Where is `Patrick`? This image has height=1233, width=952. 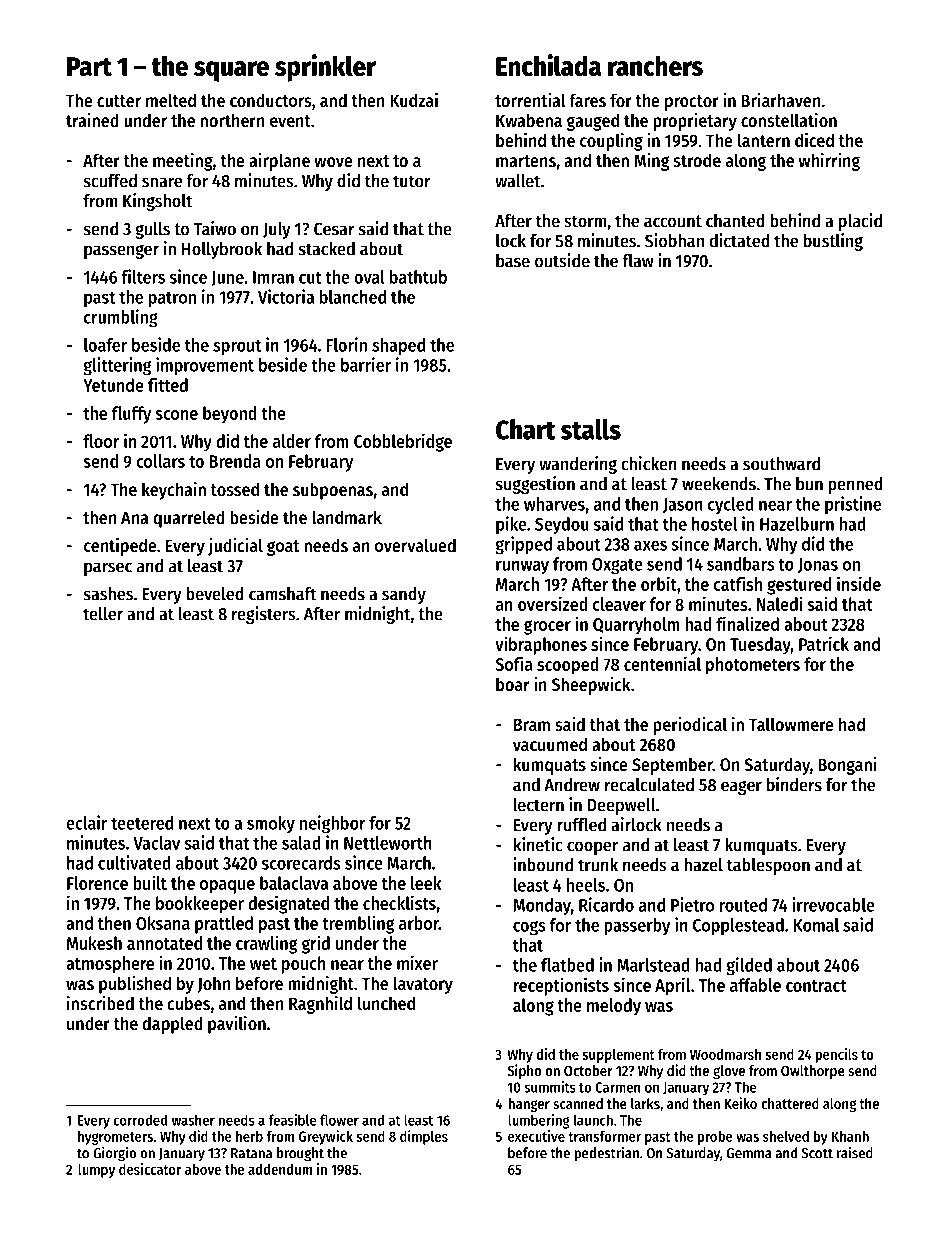
Patrick is located at coordinates (824, 643).
